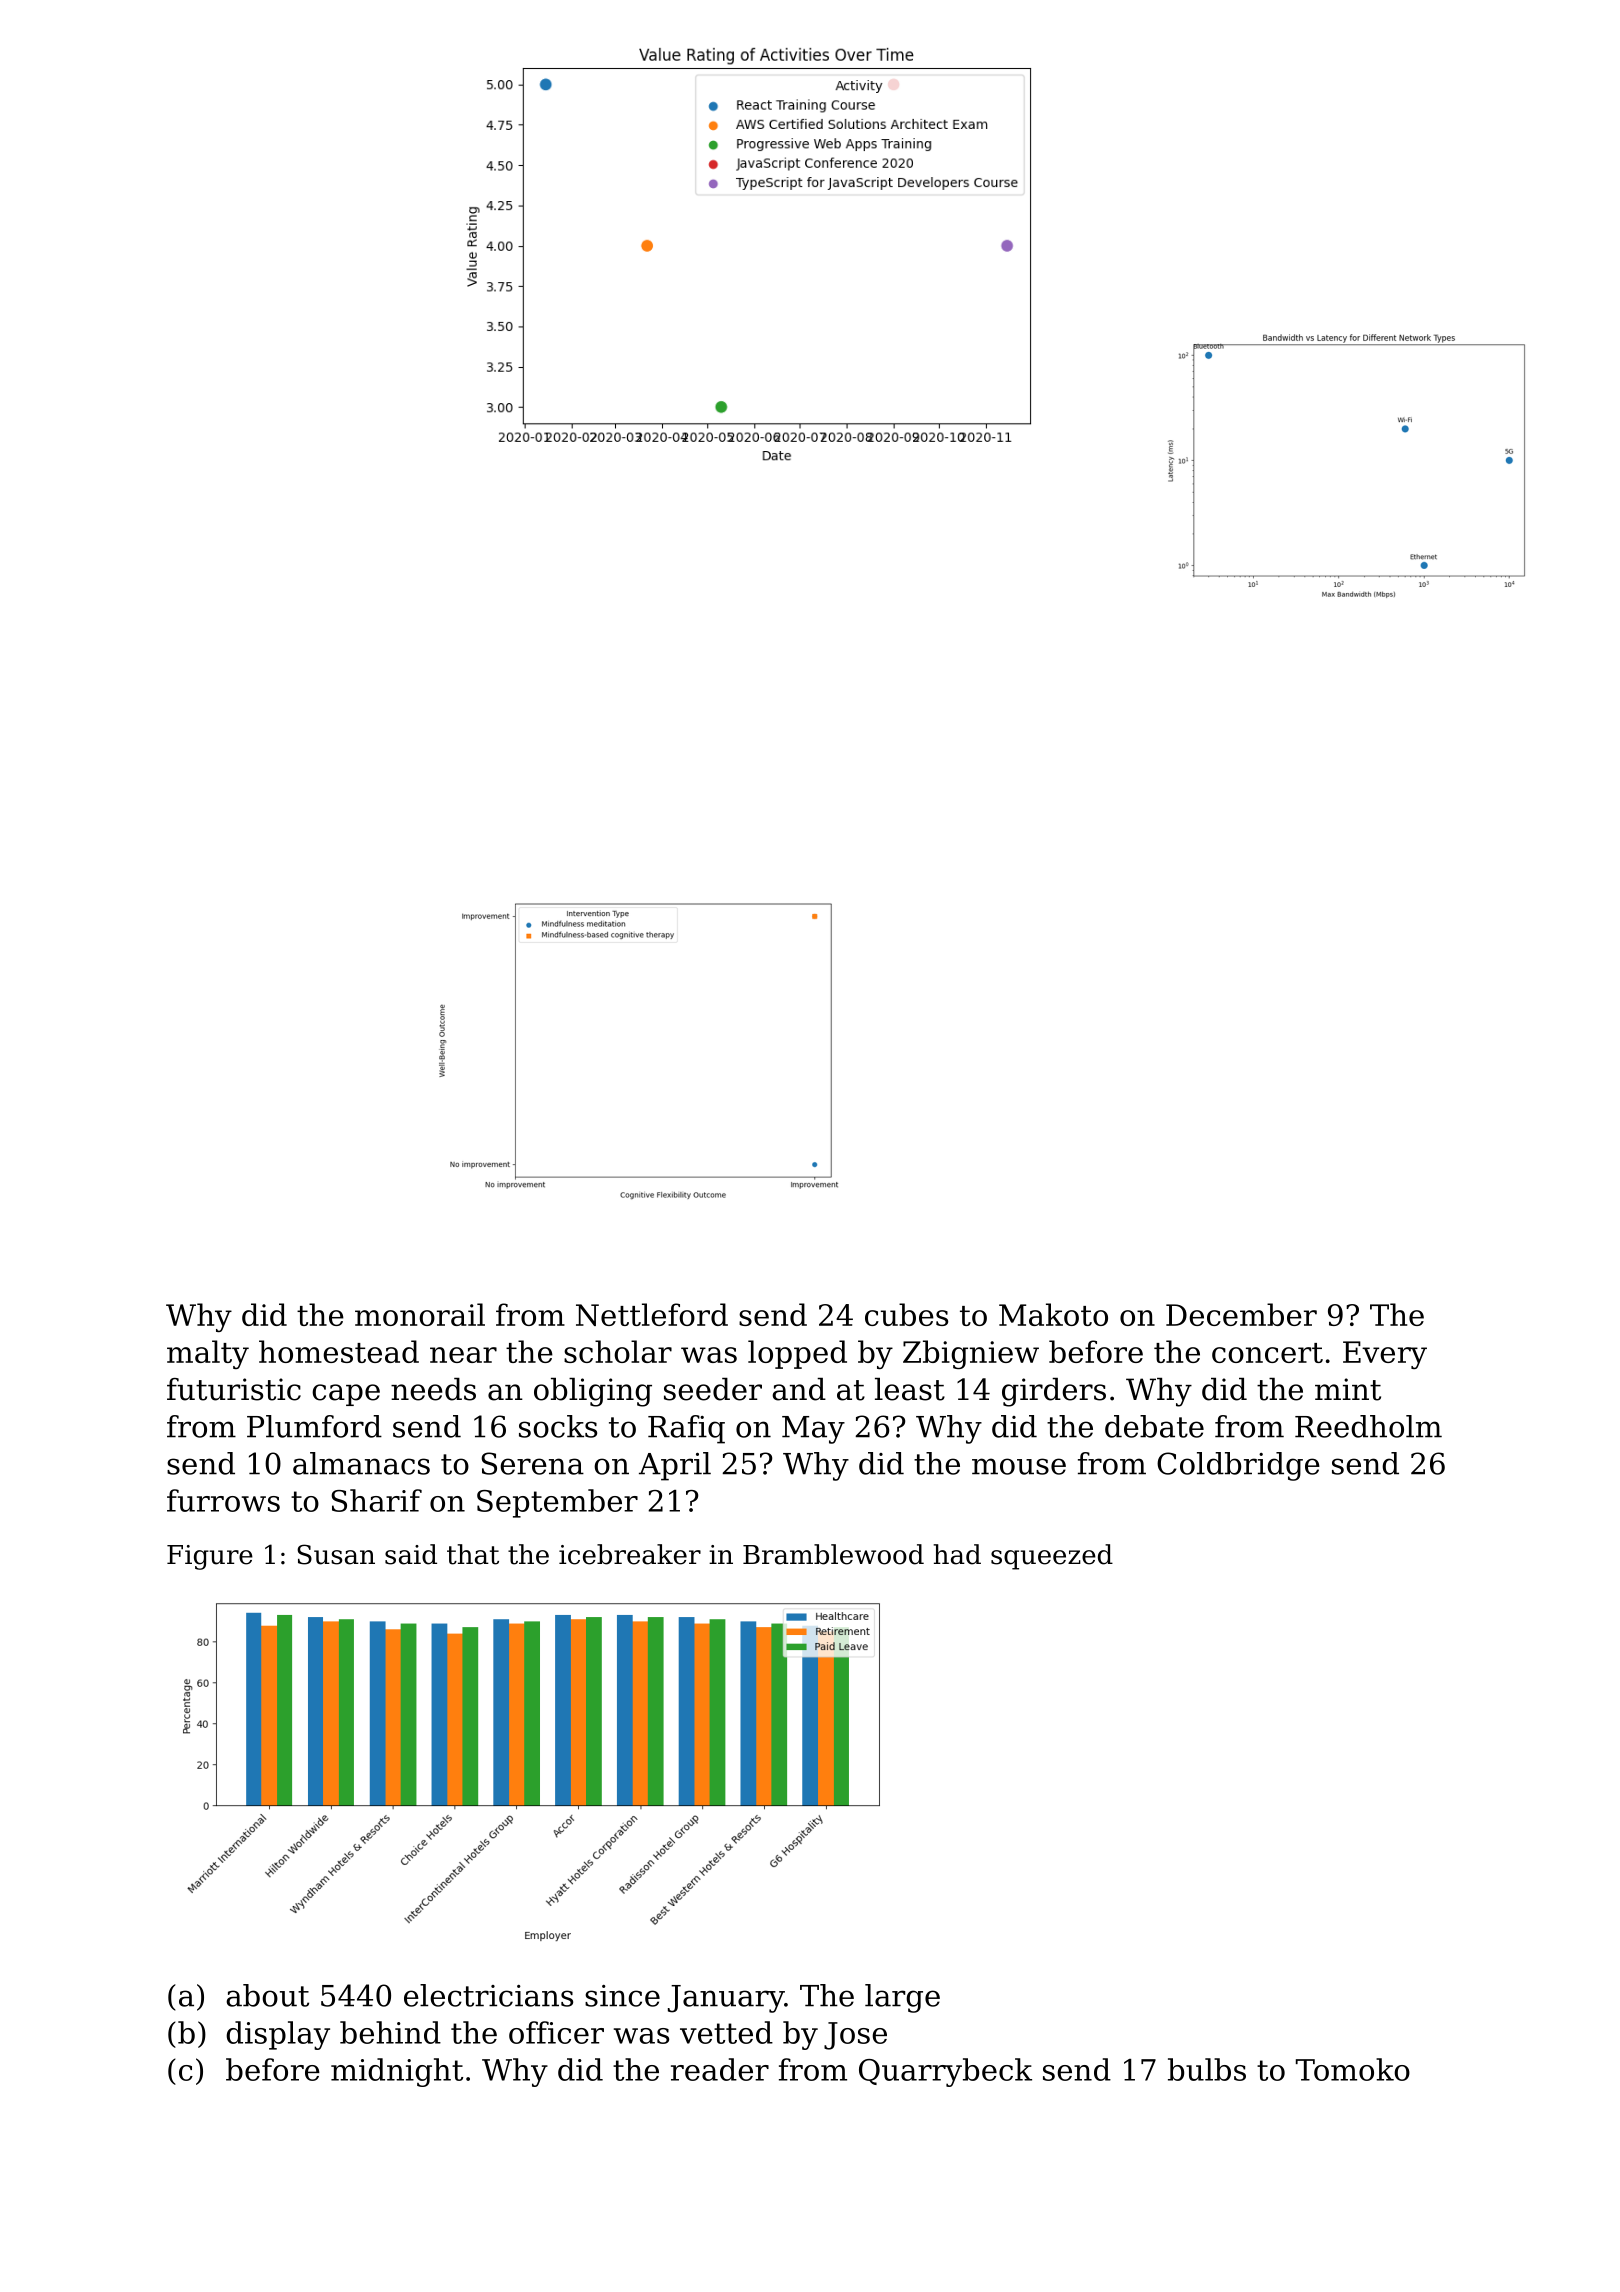 This document has height=2292, width=1620. I want to click on cubes, so click(906, 1314).
